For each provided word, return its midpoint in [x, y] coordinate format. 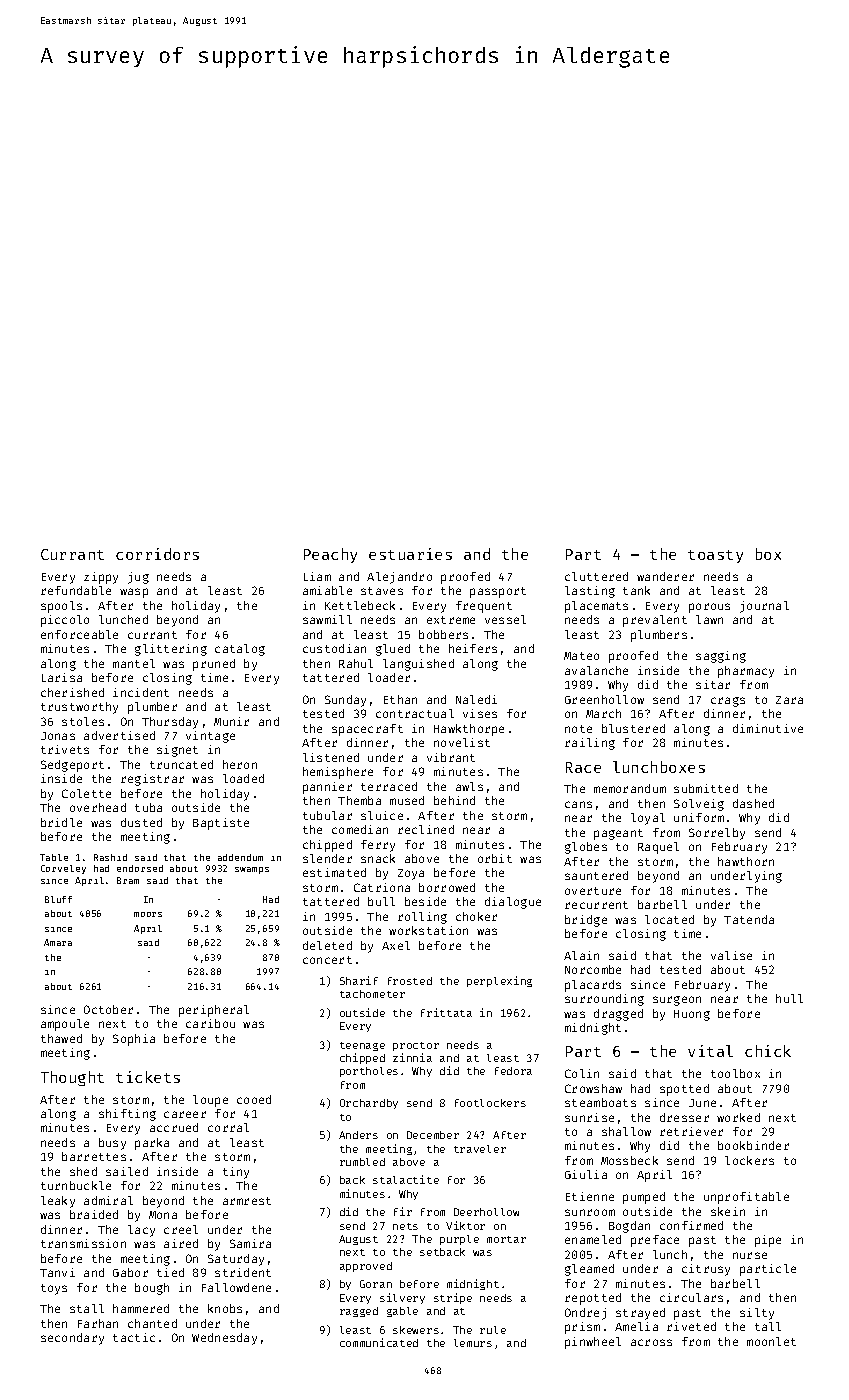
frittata [446, 1012]
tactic [134, 1337]
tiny [236, 1173]
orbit [495, 858]
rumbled [362, 1162]
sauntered [596, 875]
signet [177, 751]
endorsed [140, 868]
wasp [134, 593]
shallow [626, 1131]
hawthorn [746, 861]
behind [454, 800]
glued [393, 650]
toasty [715, 556]
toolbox [735, 1073]
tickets [148, 1077]
